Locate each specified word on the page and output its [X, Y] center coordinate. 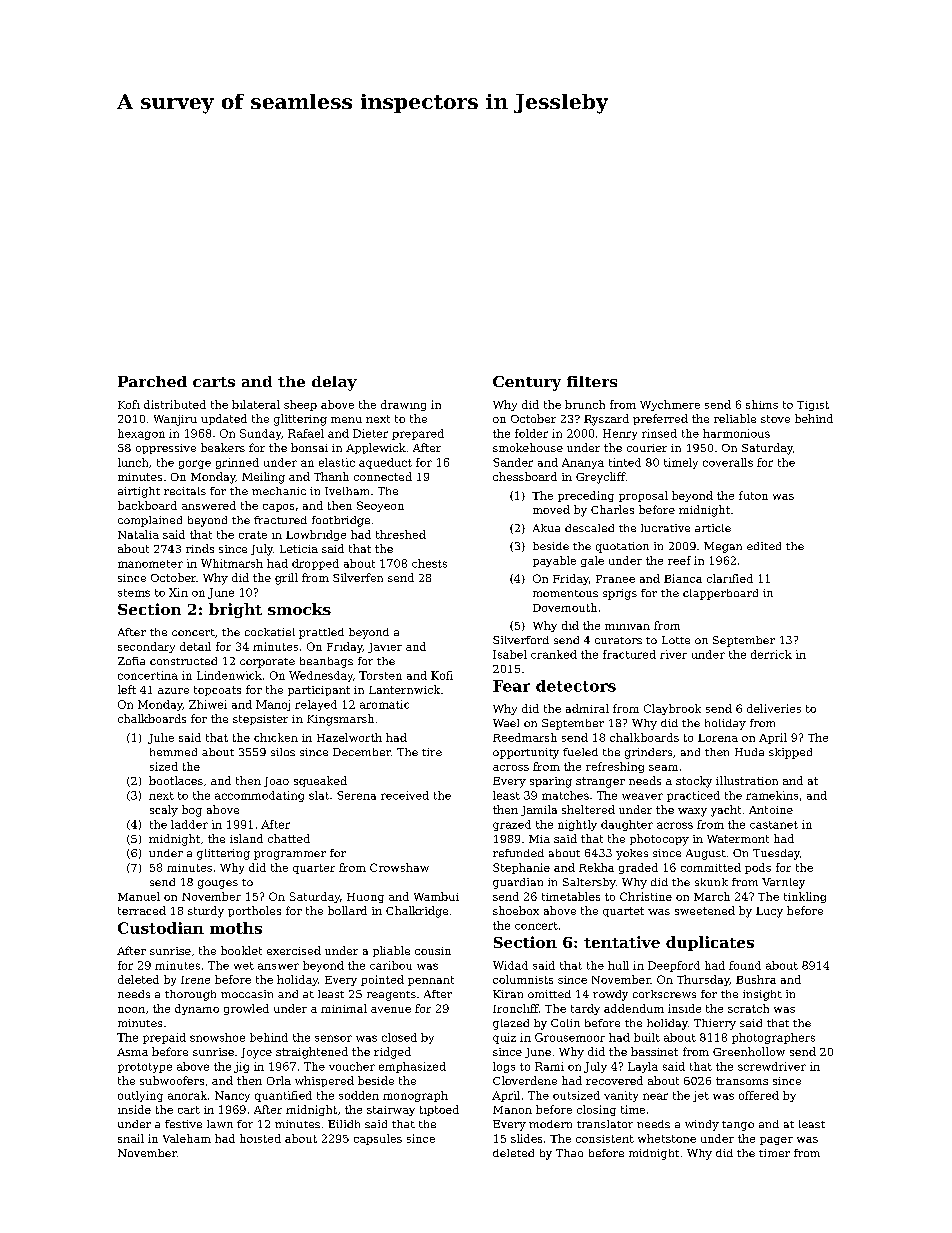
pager [776, 1141]
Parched [152, 381]
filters [592, 381]
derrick [771, 654]
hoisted [260, 1138]
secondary [146, 647]
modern [550, 1124]
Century [527, 383]
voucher [352, 1066]
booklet [241, 950]
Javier [385, 648]
